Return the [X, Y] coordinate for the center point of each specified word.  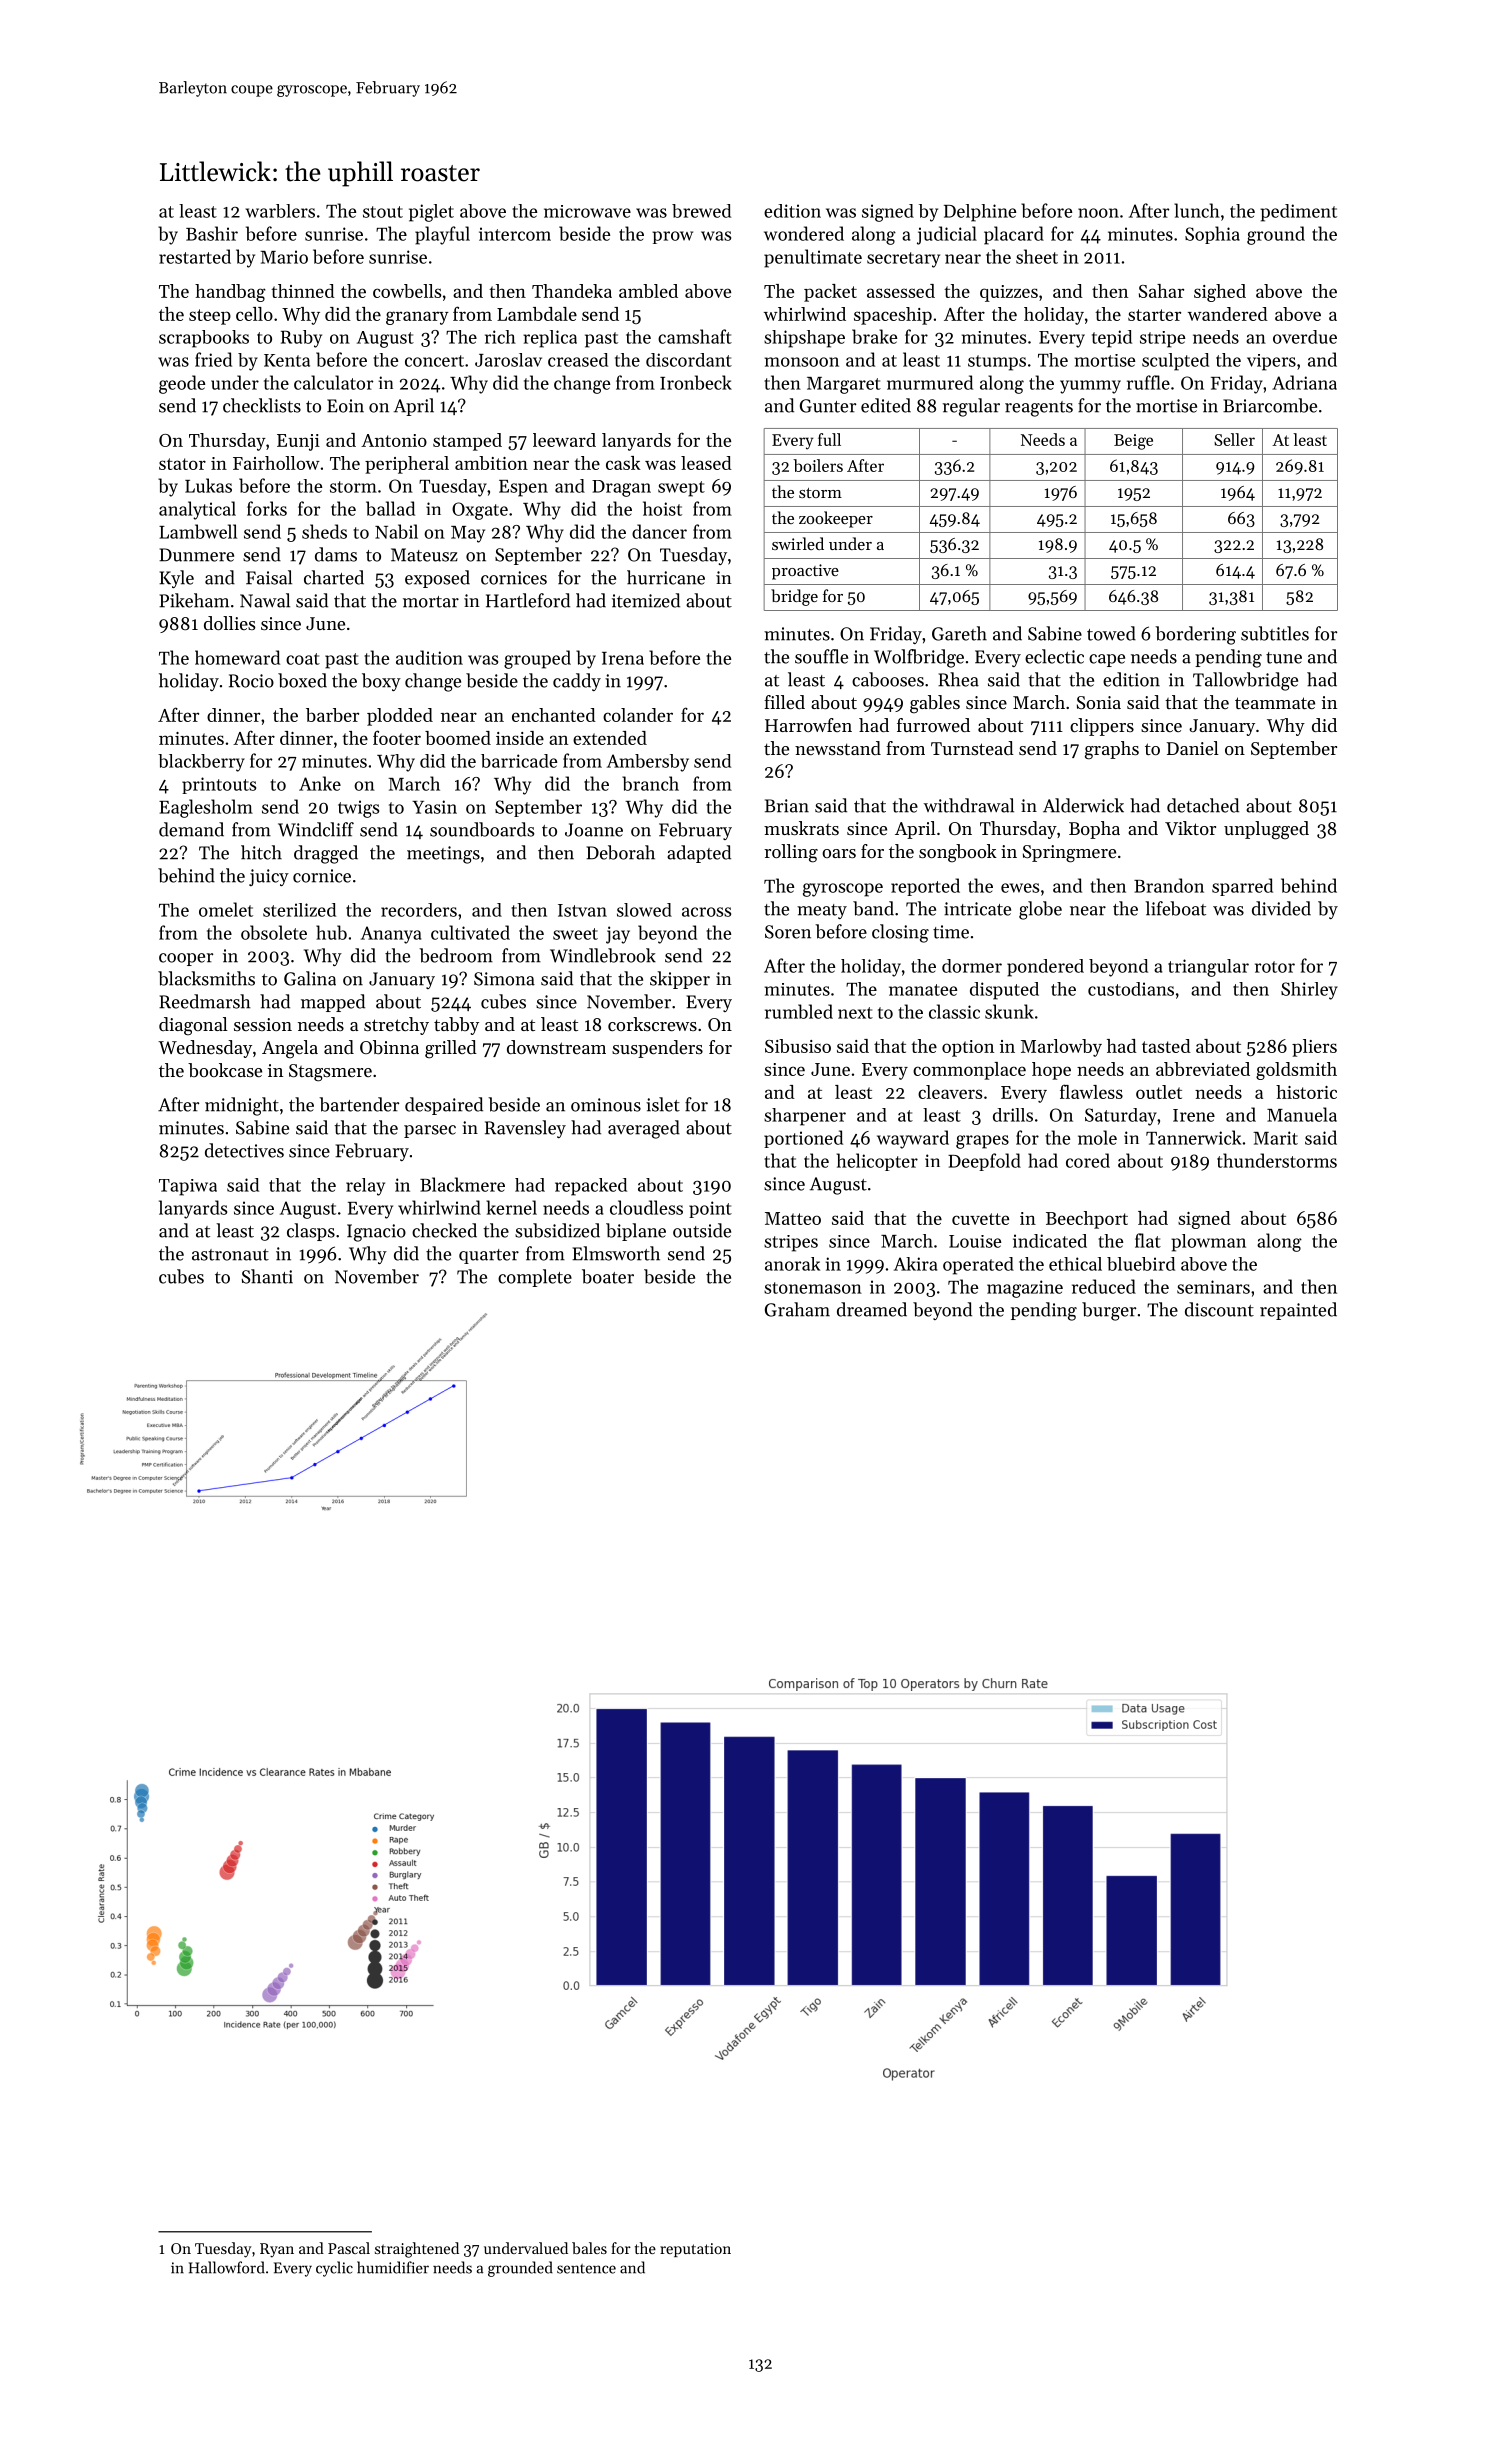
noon [1098, 213]
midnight [242, 1106]
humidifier [393, 2267]
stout [383, 212]
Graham [797, 1309]
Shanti [267, 1276]
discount [1219, 1309]
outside [702, 1230]
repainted [1298, 1311]
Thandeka [572, 291]
